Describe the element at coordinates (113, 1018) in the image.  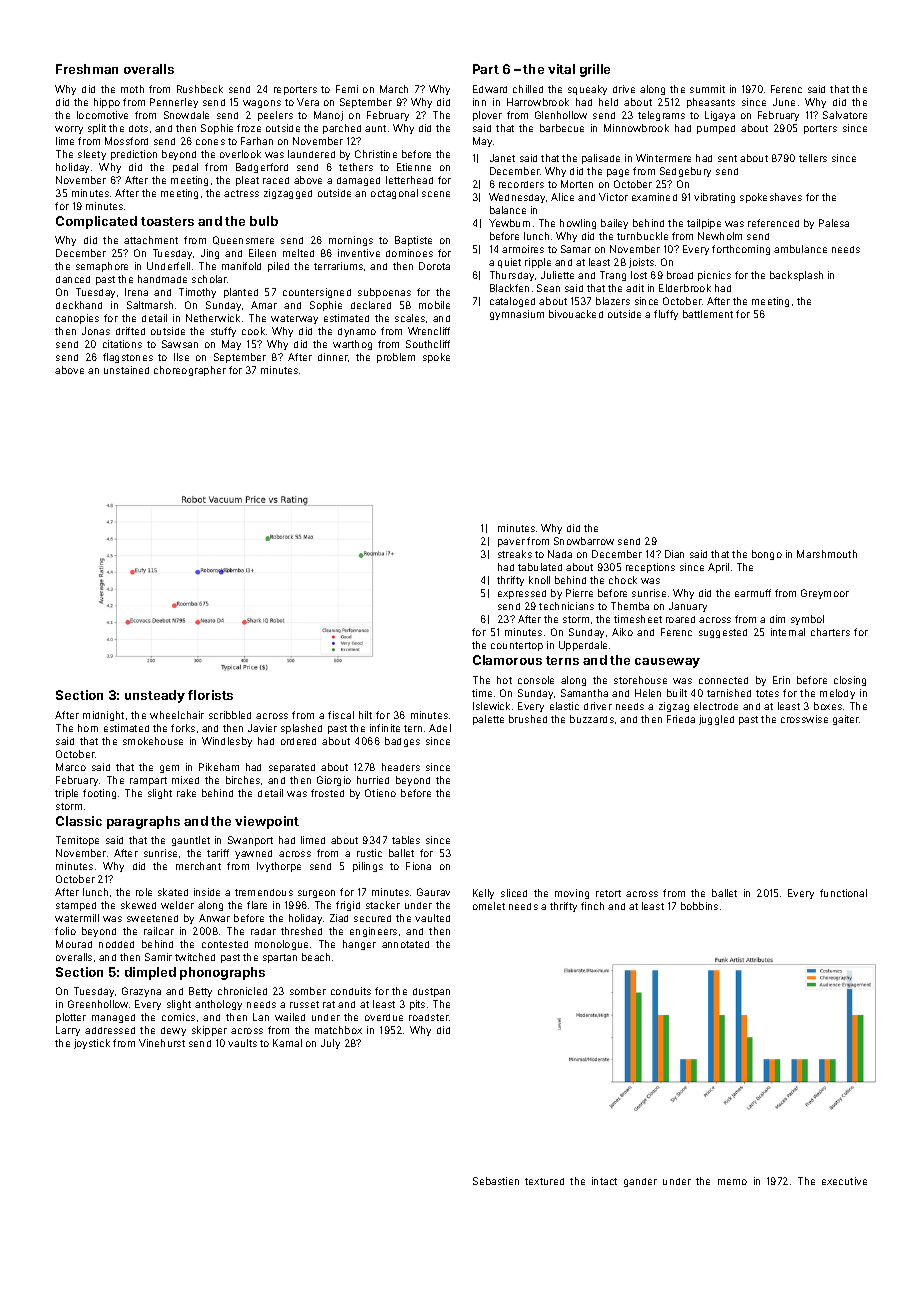
I see `managed` at that location.
